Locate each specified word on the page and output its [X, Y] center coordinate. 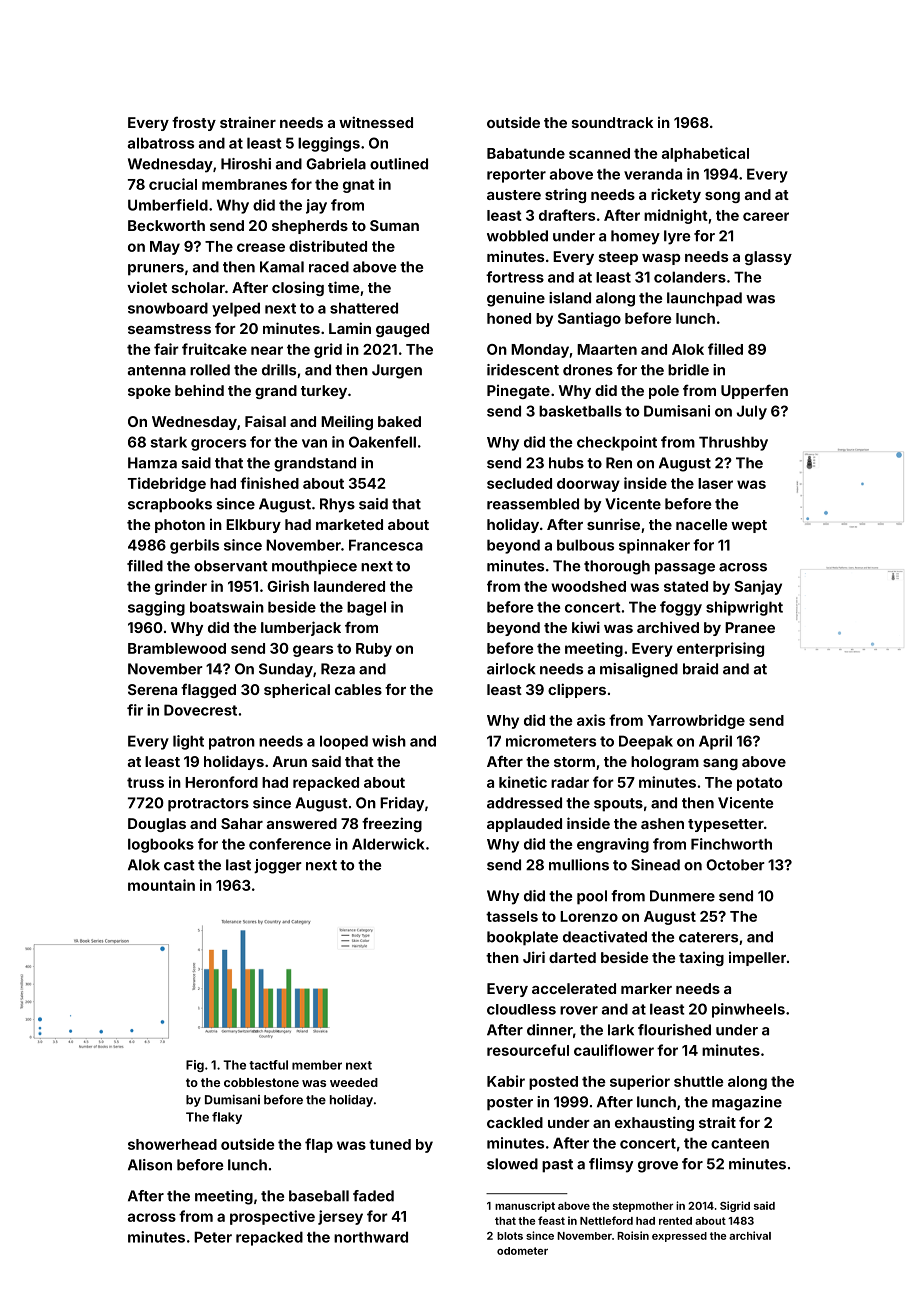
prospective [272, 1217]
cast [179, 865]
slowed [512, 1164]
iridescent [523, 370]
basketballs [580, 411]
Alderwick [388, 844]
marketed [349, 524]
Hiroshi [246, 164]
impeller [757, 959]
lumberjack [301, 628]
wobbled [517, 236]
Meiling [347, 422]
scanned [599, 153]
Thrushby [733, 443]
